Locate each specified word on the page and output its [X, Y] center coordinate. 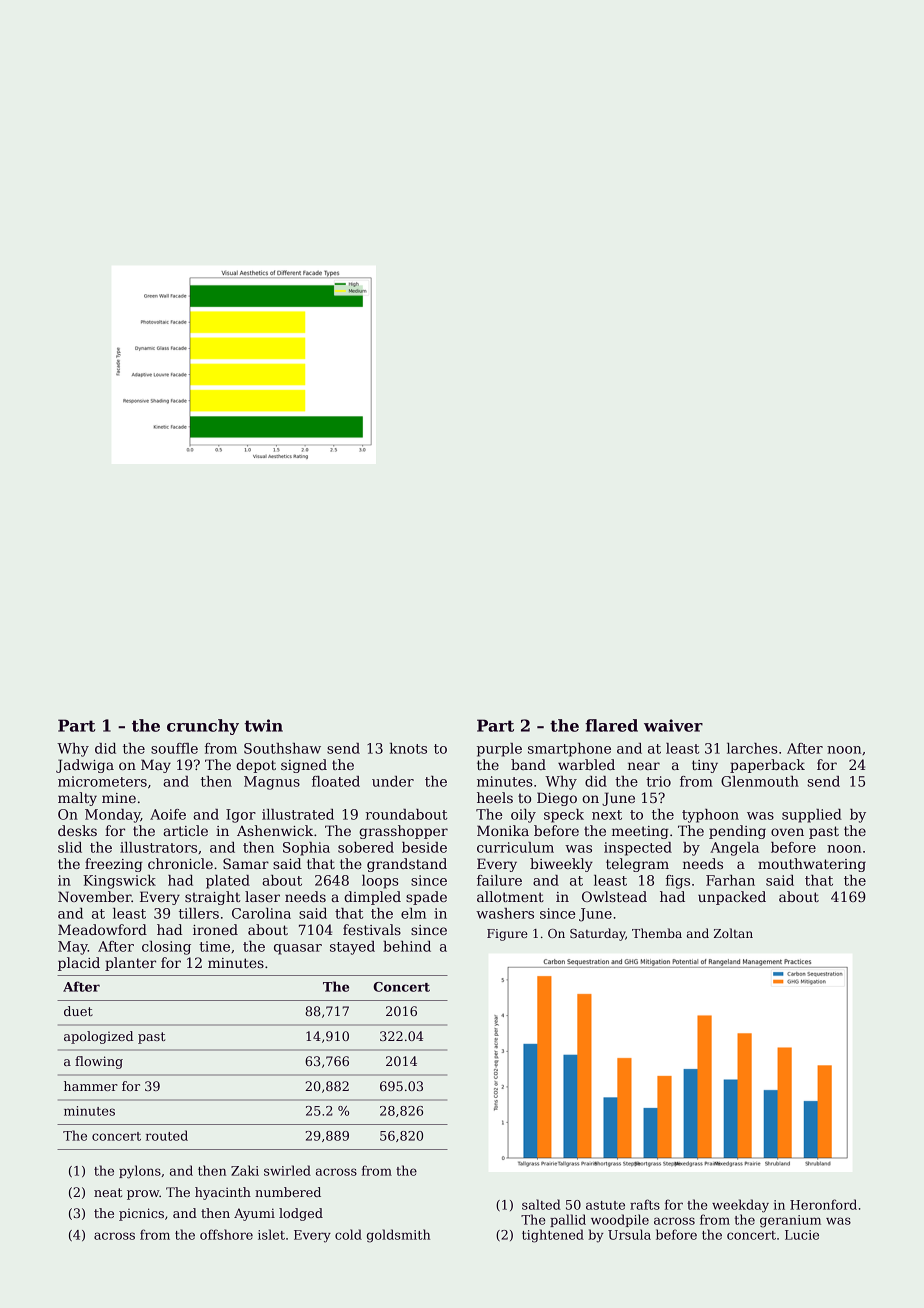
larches [752, 748]
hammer [91, 1086]
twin [264, 725]
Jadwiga [85, 766]
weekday [740, 1206]
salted [541, 1204]
